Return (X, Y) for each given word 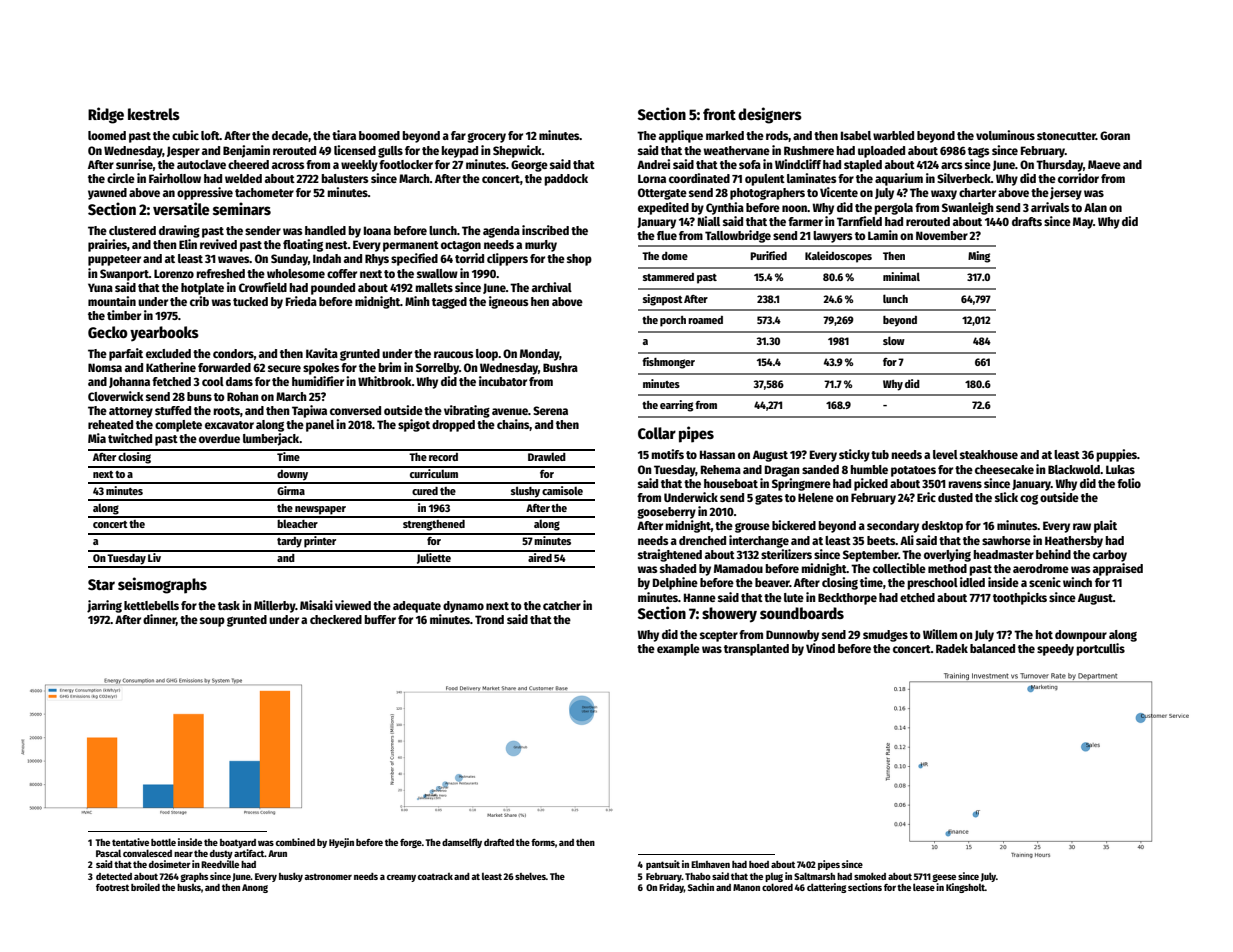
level (945, 454)
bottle (163, 842)
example (678, 650)
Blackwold (1074, 469)
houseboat (731, 483)
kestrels (154, 114)
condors (233, 353)
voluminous (1005, 135)
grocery (486, 138)
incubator (503, 381)
